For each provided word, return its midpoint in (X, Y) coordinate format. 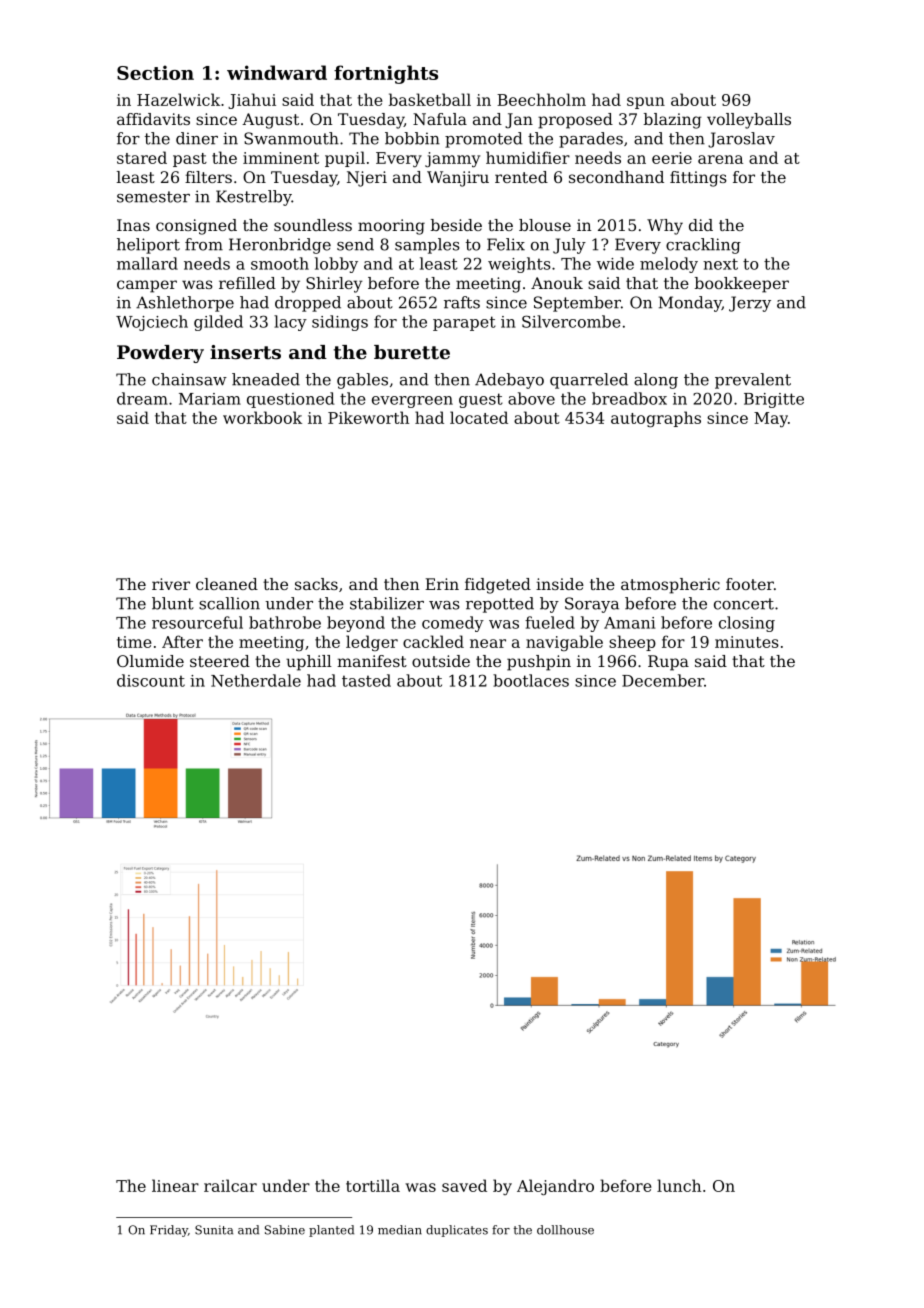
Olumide (150, 661)
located (479, 417)
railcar (230, 1185)
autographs (656, 419)
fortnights (386, 74)
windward (277, 72)
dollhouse (565, 1230)
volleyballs (749, 121)
